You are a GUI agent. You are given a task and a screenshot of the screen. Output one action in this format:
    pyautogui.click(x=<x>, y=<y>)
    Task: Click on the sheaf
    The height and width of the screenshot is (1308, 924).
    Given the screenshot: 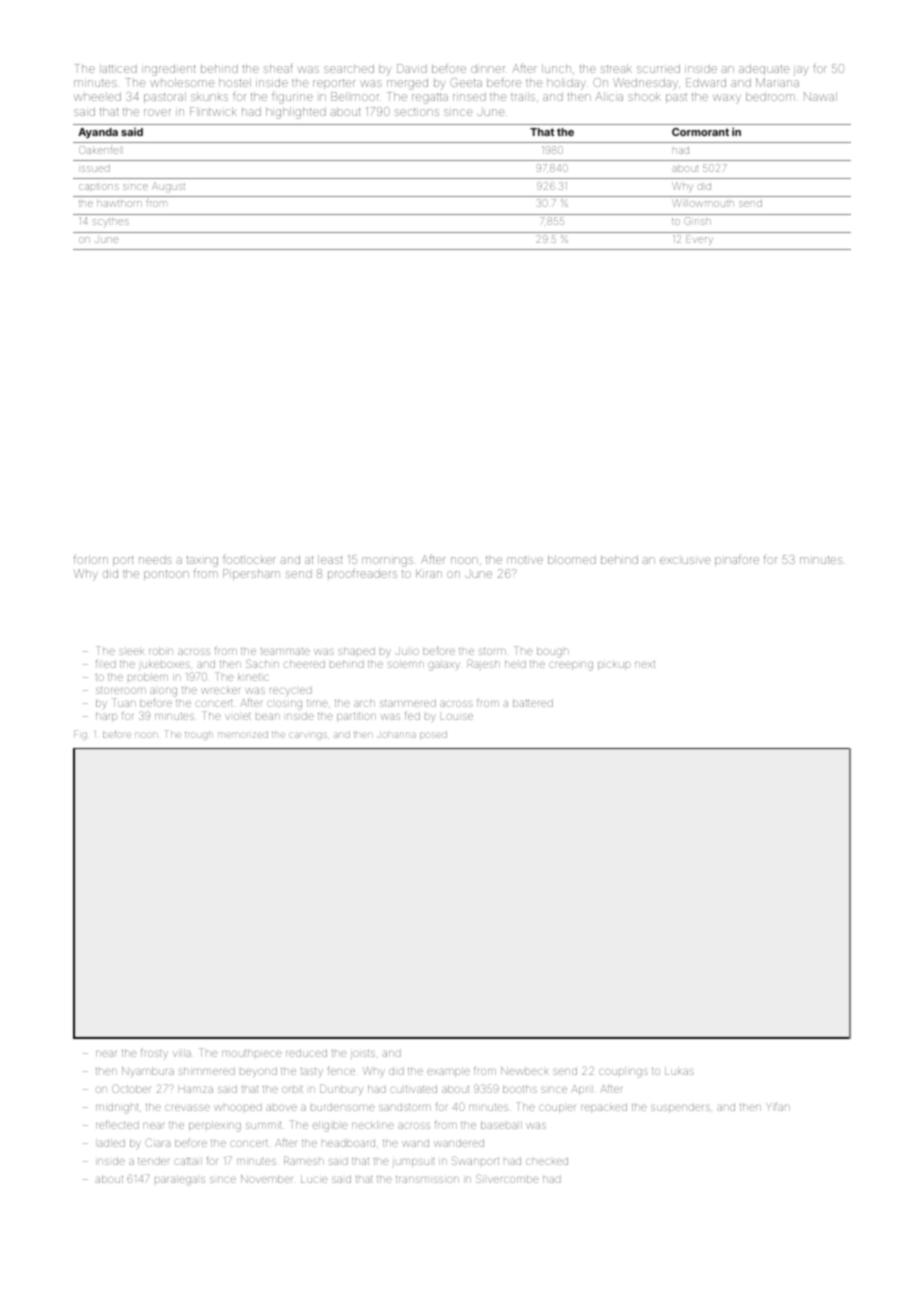 What is the action you would take?
    pyautogui.click(x=278, y=68)
